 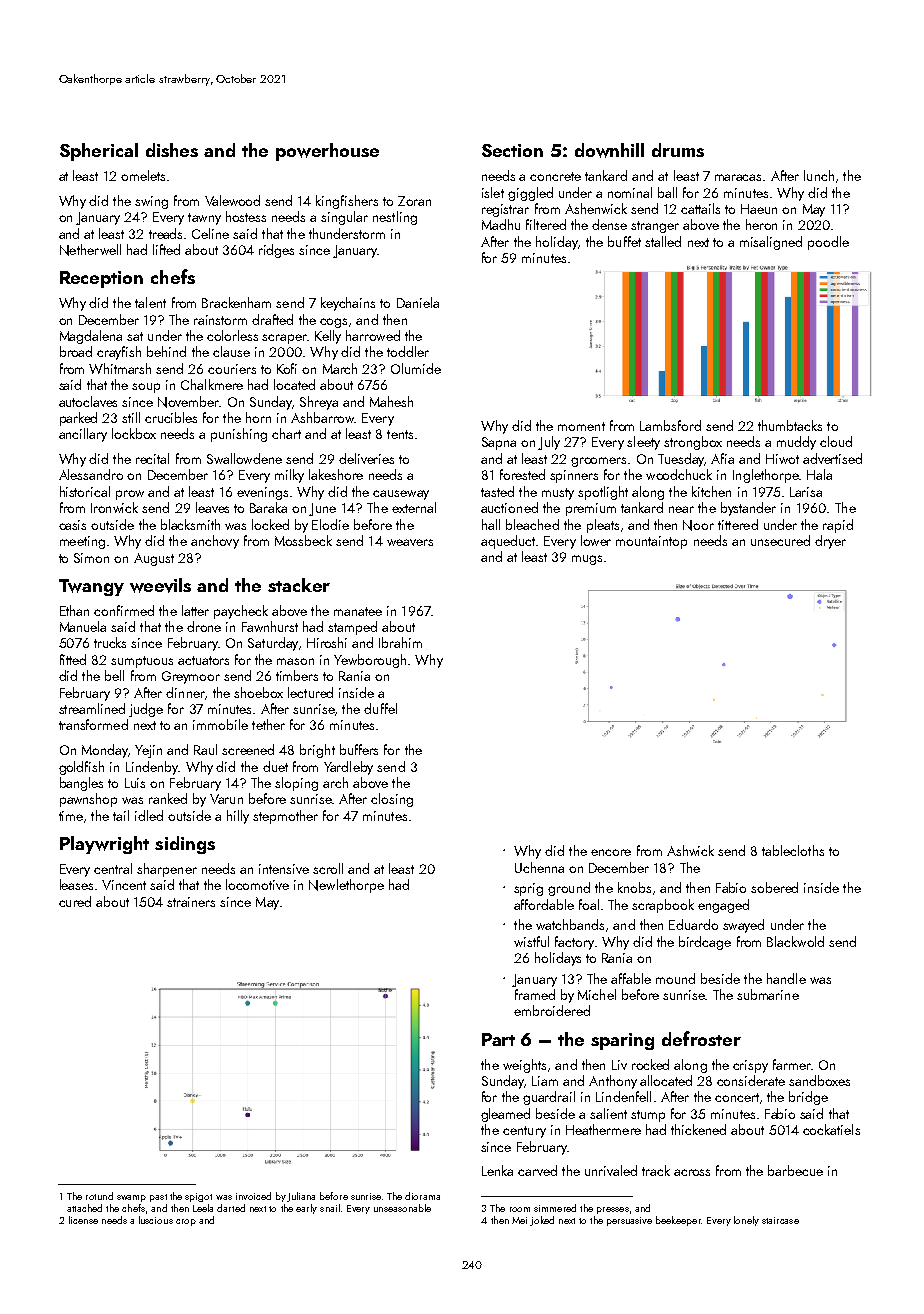 What do you see at coordinates (651, 542) in the document?
I see `mountaintop` at bounding box center [651, 542].
